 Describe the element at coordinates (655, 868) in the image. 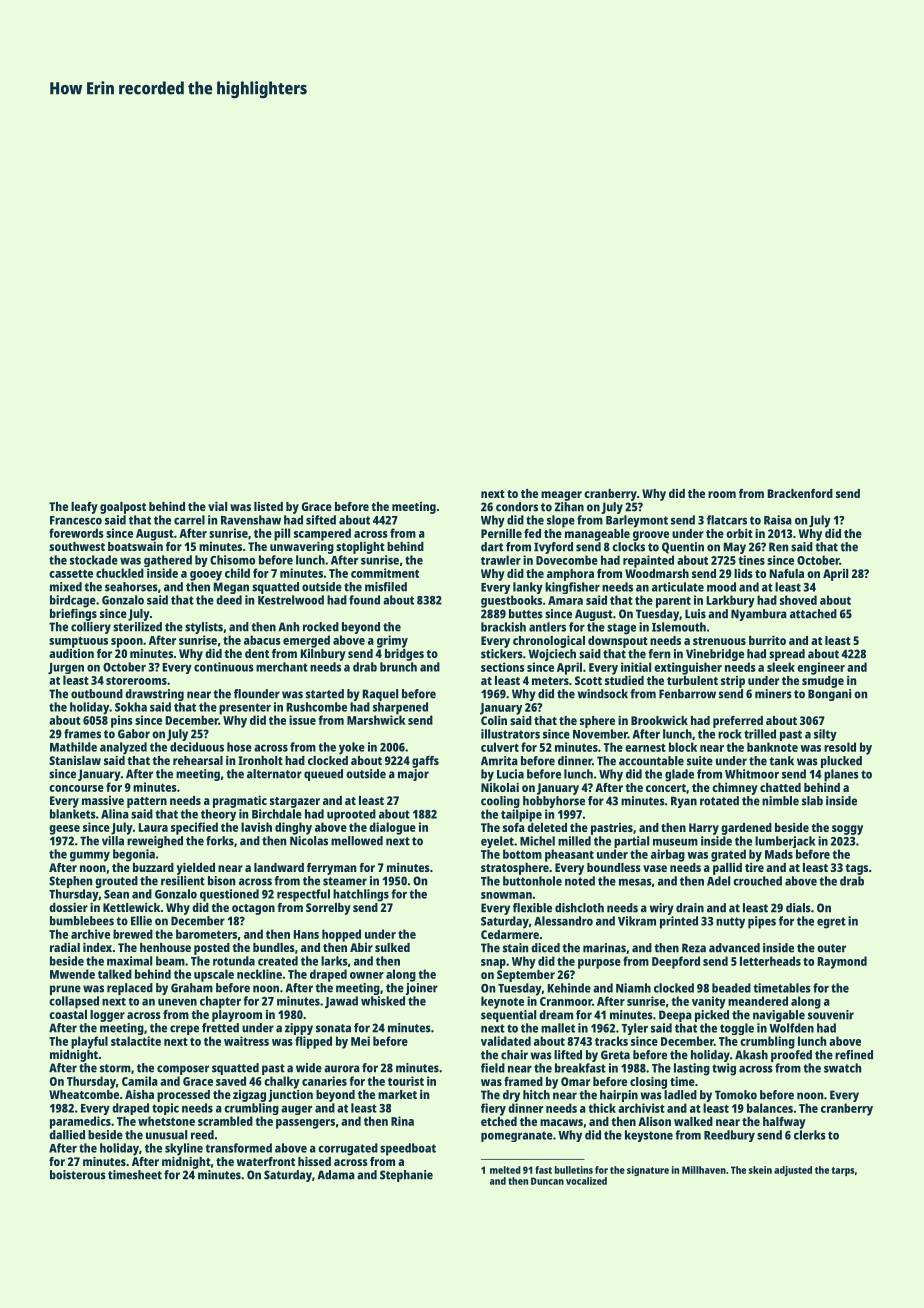

I see `vase` at that location.
